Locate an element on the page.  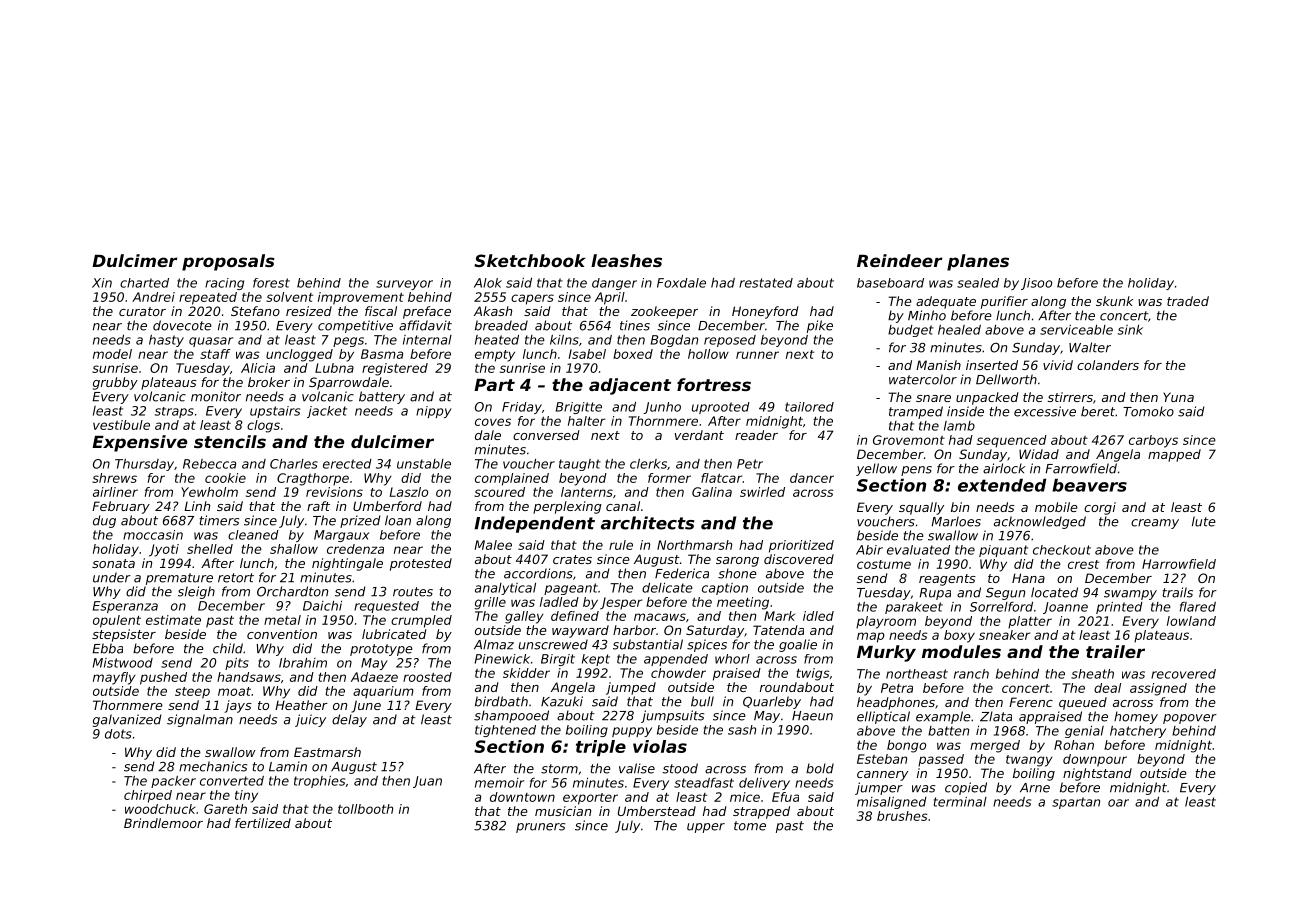
metal is located at coordinates (282, 620).
